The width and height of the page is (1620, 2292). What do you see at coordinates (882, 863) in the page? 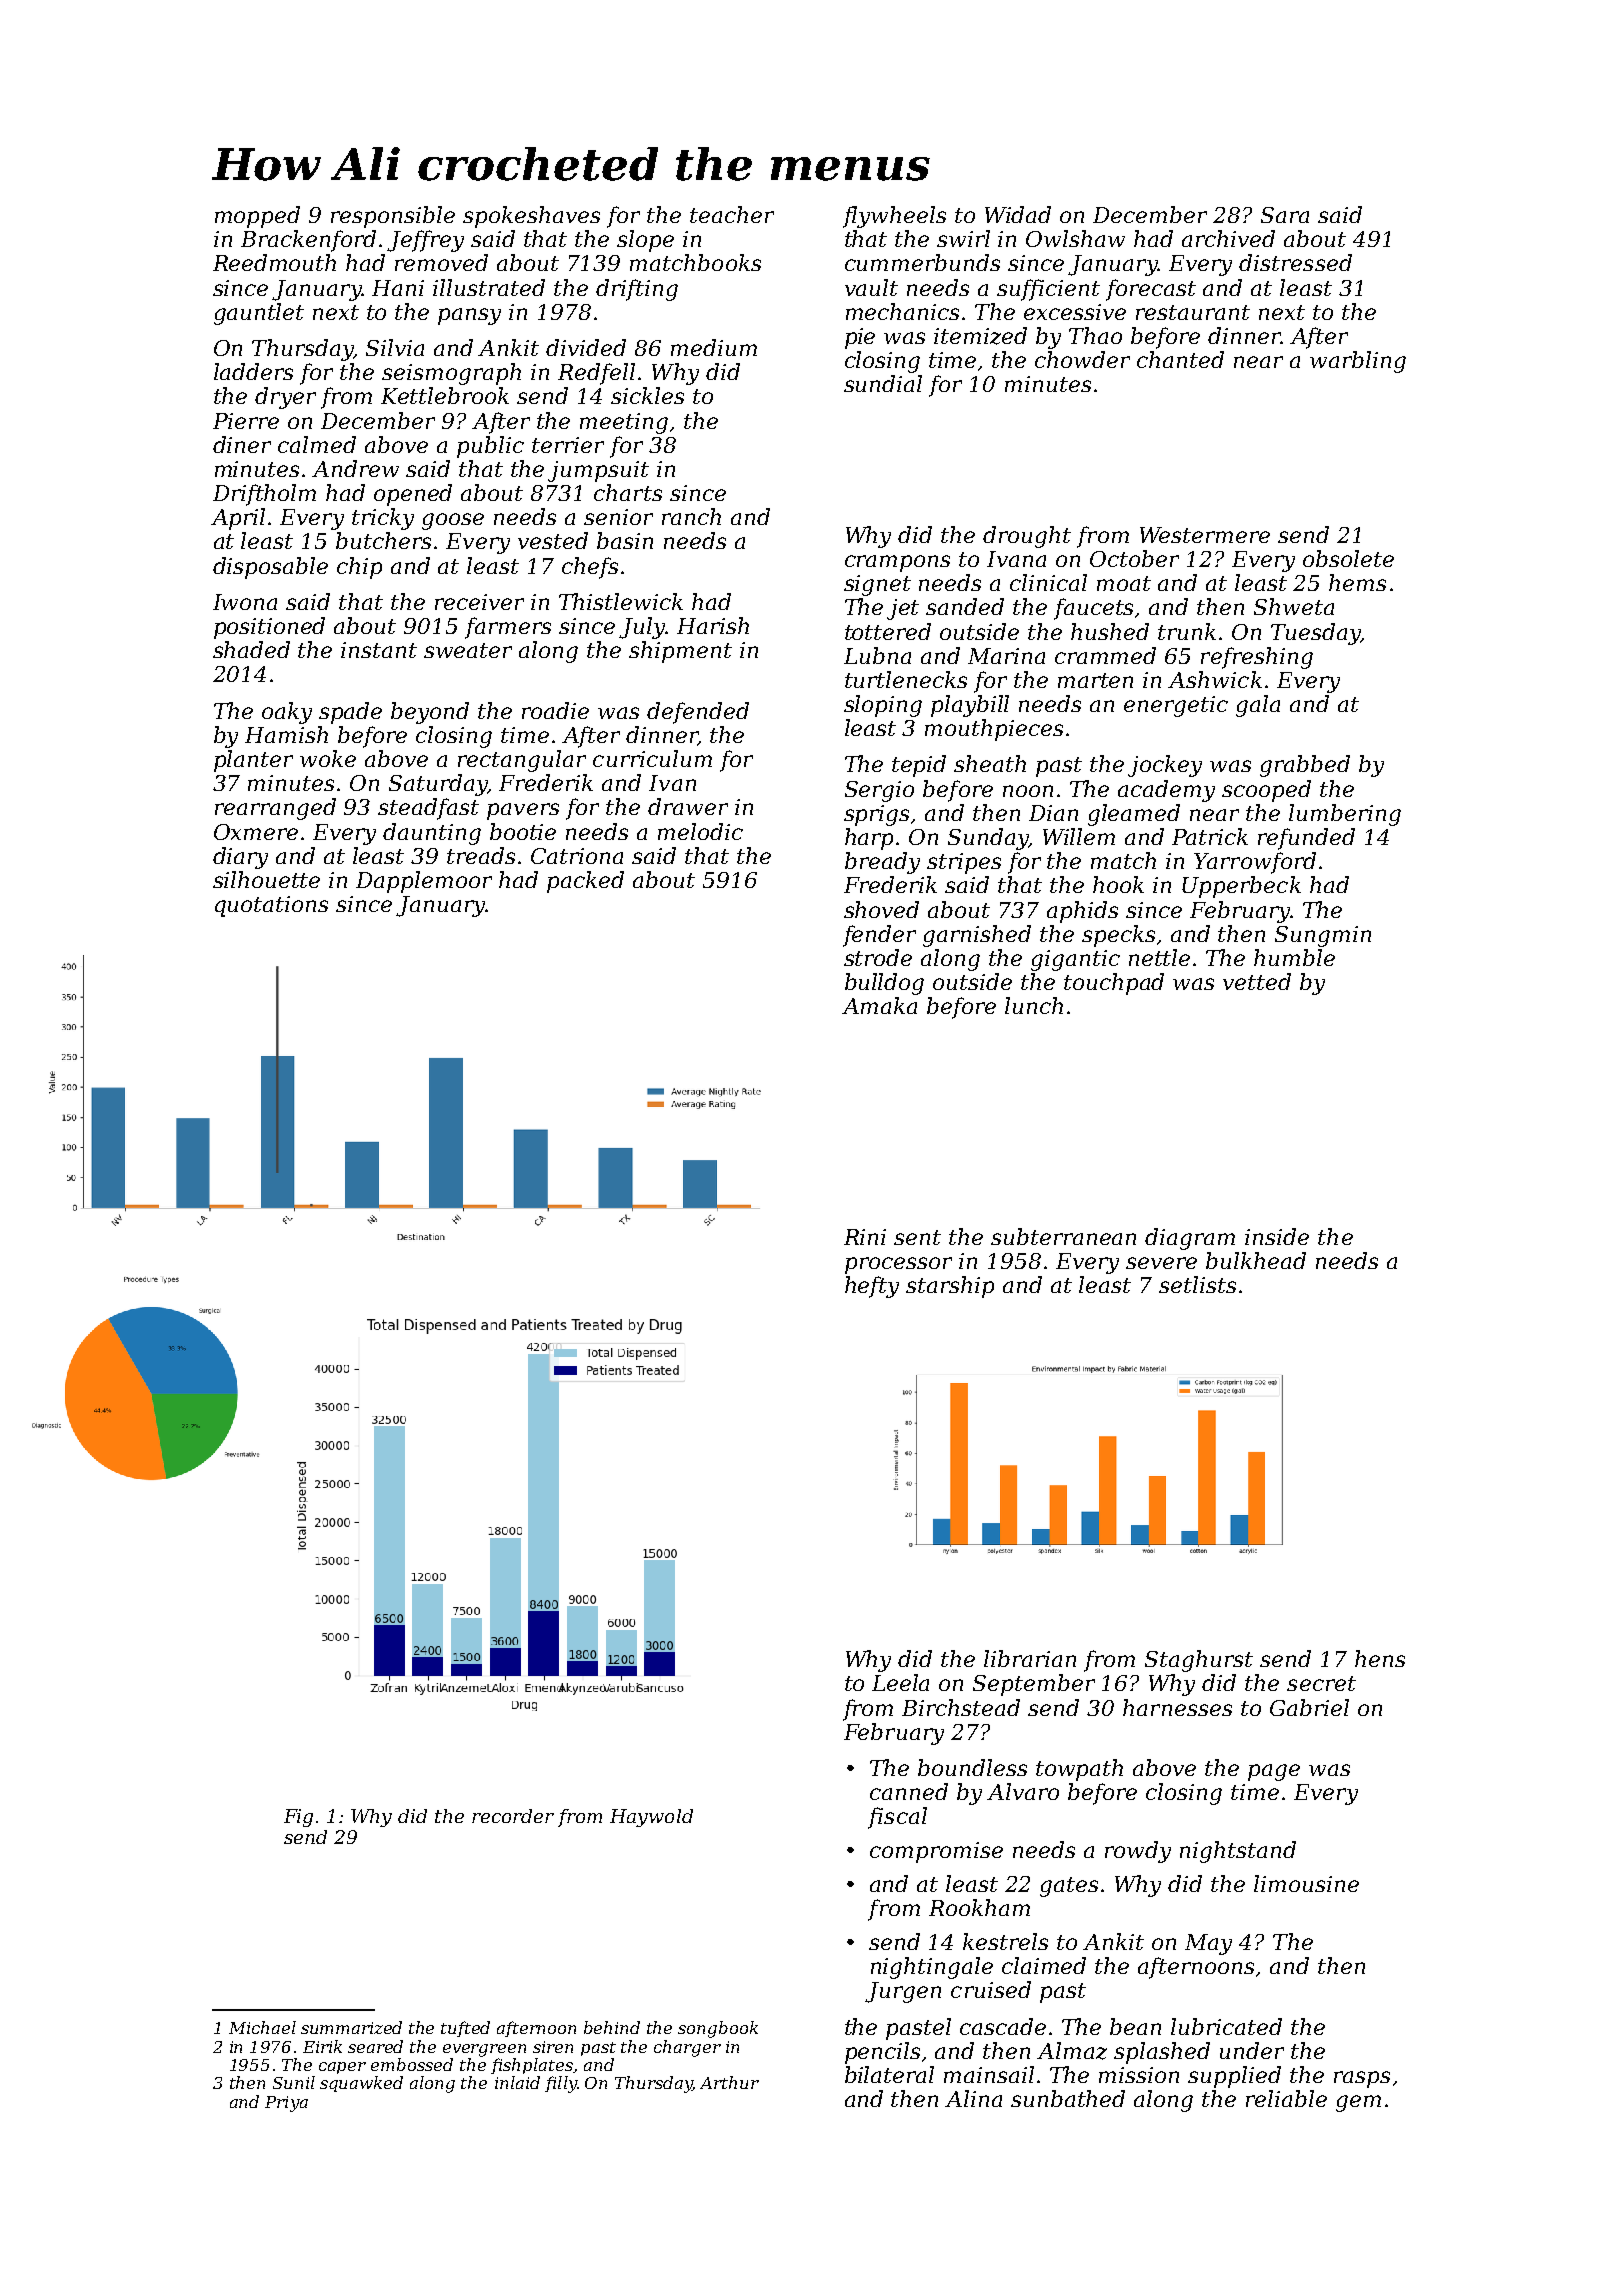
I see `bready` at bounding box center [882, 863].
